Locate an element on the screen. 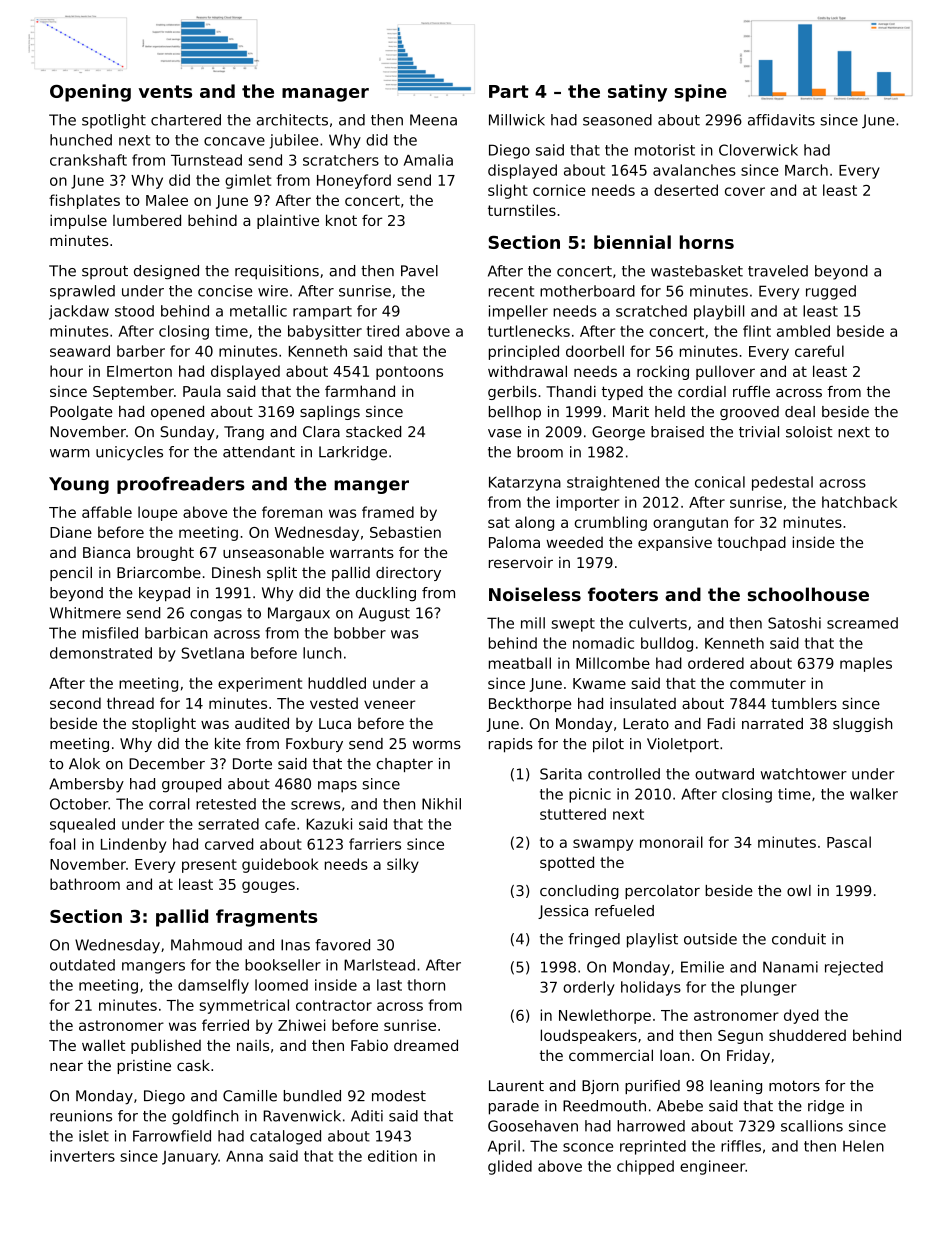 The width and height of the screenshot is (952, 1233). inverters is located at coordinates (82, 1156).
